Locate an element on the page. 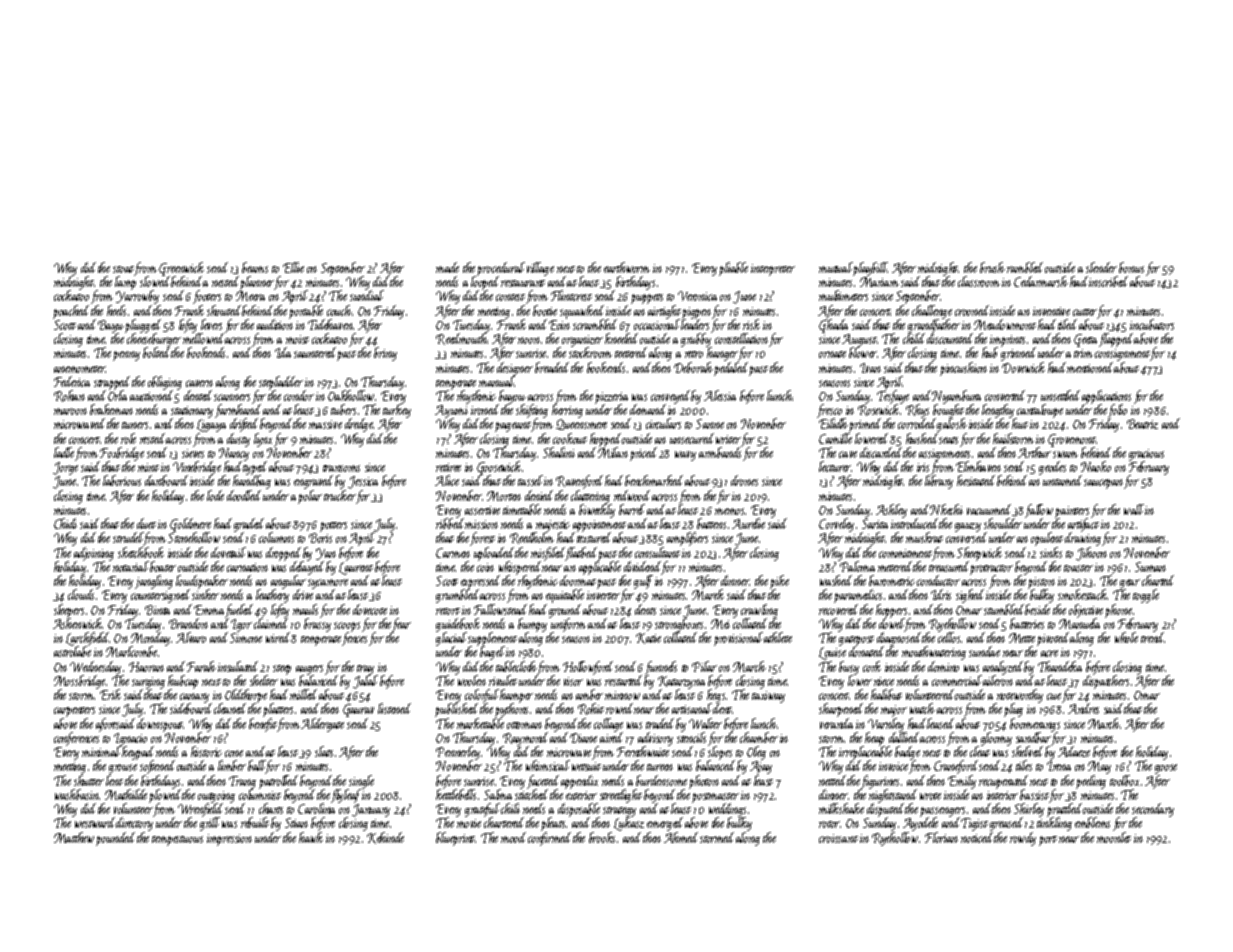 The width and height of the page is (1233, 952). confirmed is located at coordinates (549, 839).
